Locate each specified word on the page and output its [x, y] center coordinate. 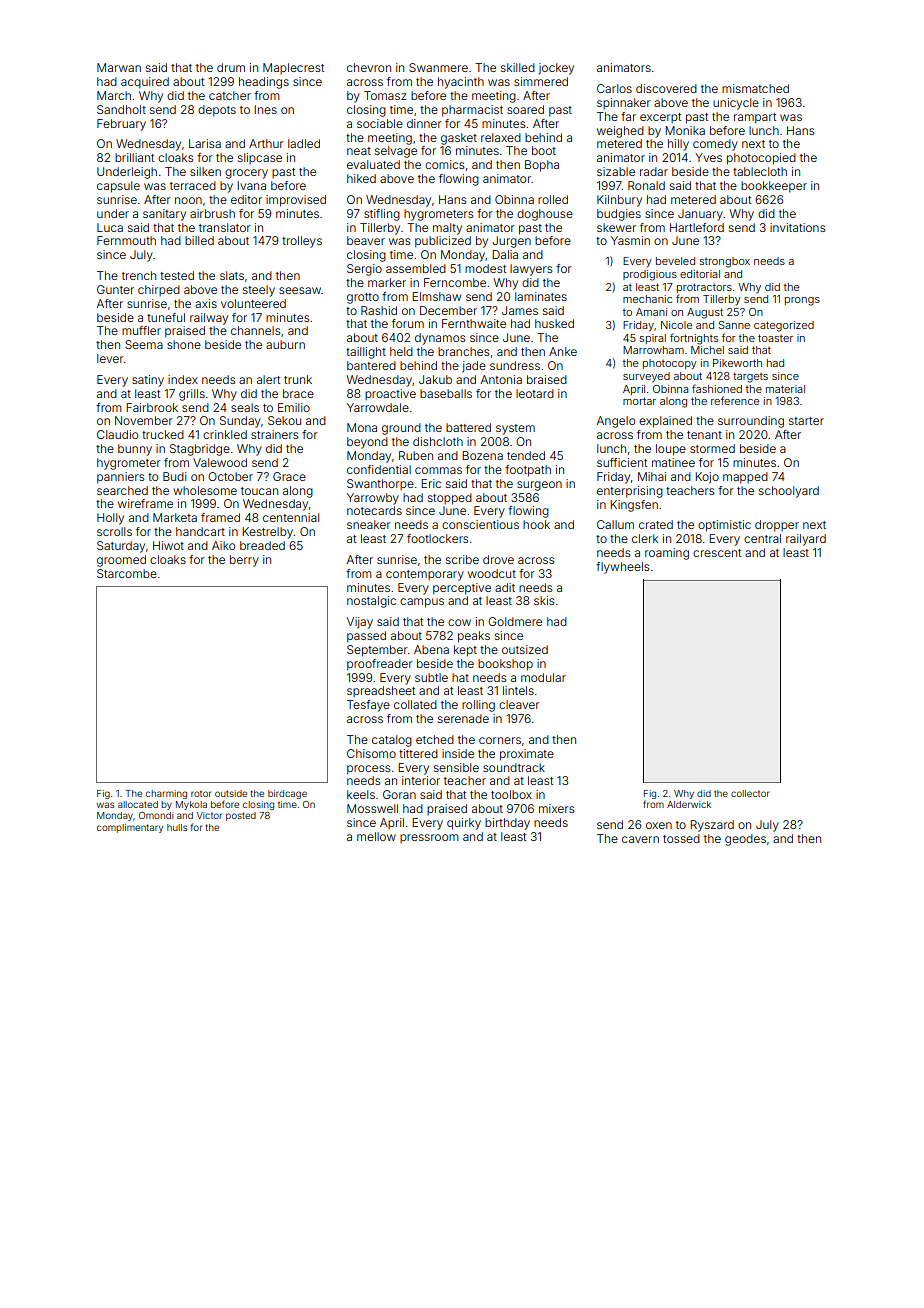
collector [750, 793]
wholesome [205, 490]
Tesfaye [368, 706]
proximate [527, 755]
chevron [369, 67]
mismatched [755, 88]
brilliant [134, 157]
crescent [717, 553]
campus [422, 603]
